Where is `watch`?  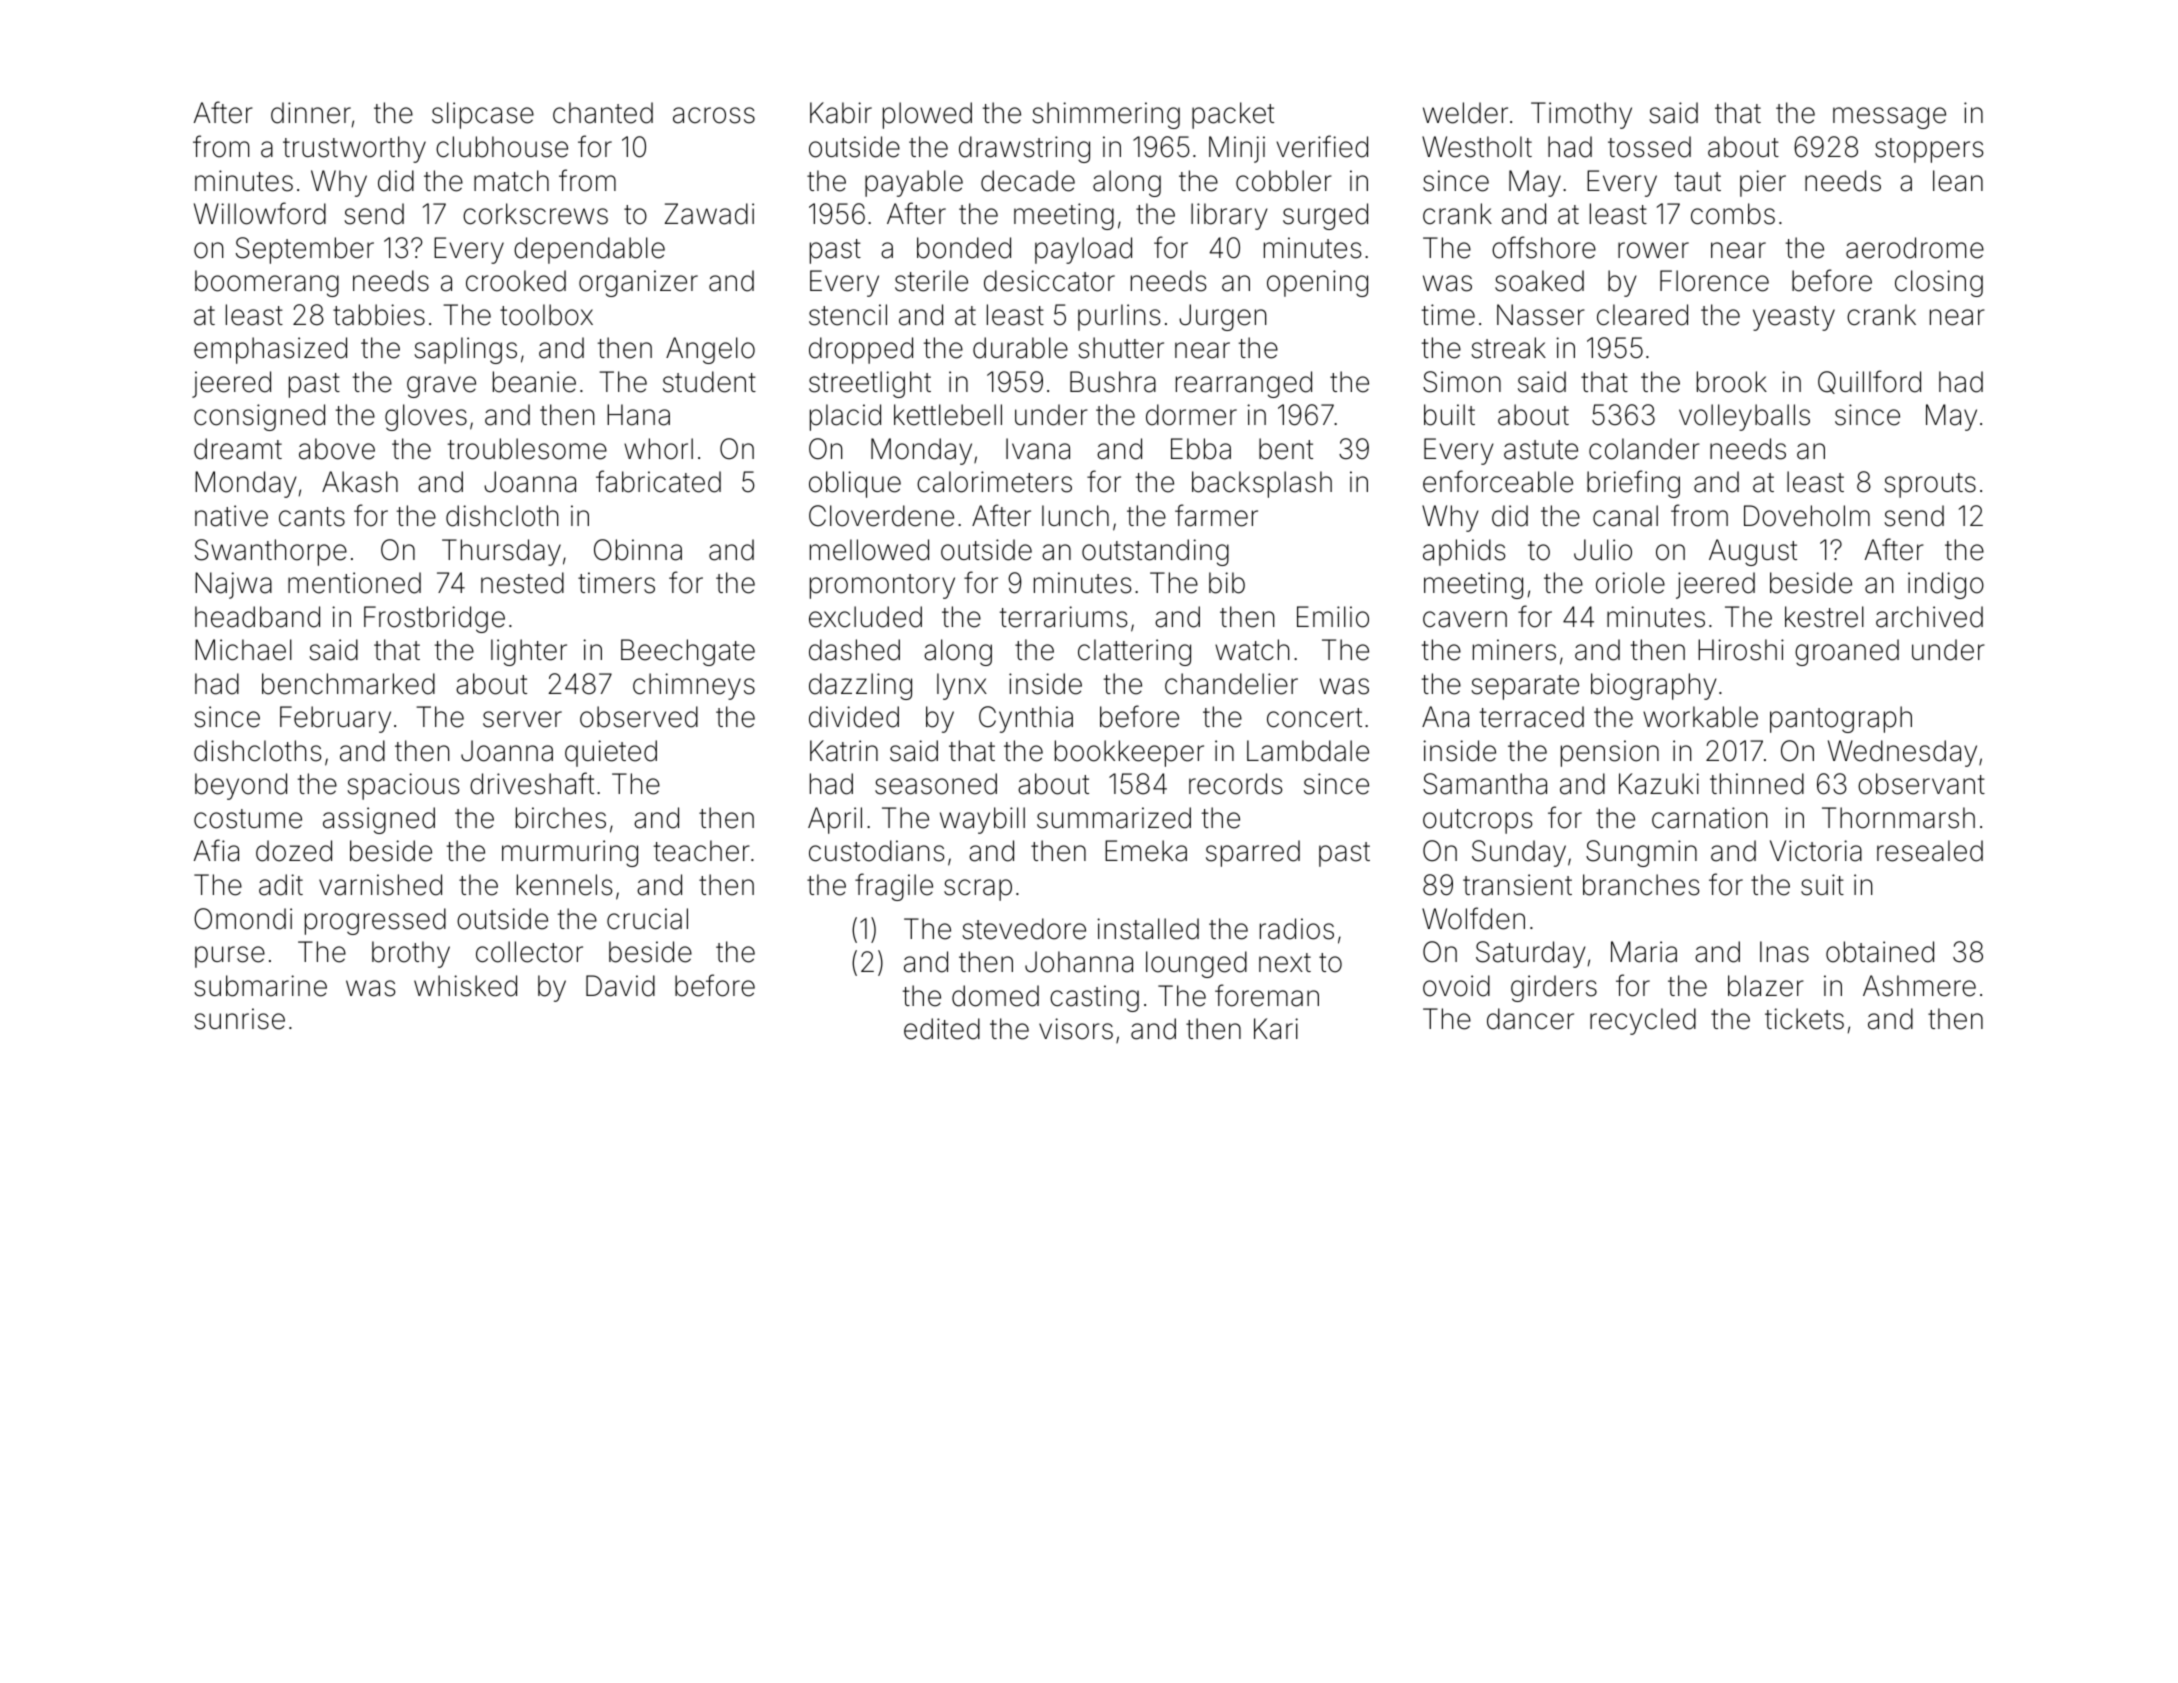 watch is located at coordinates (1252, 650).
